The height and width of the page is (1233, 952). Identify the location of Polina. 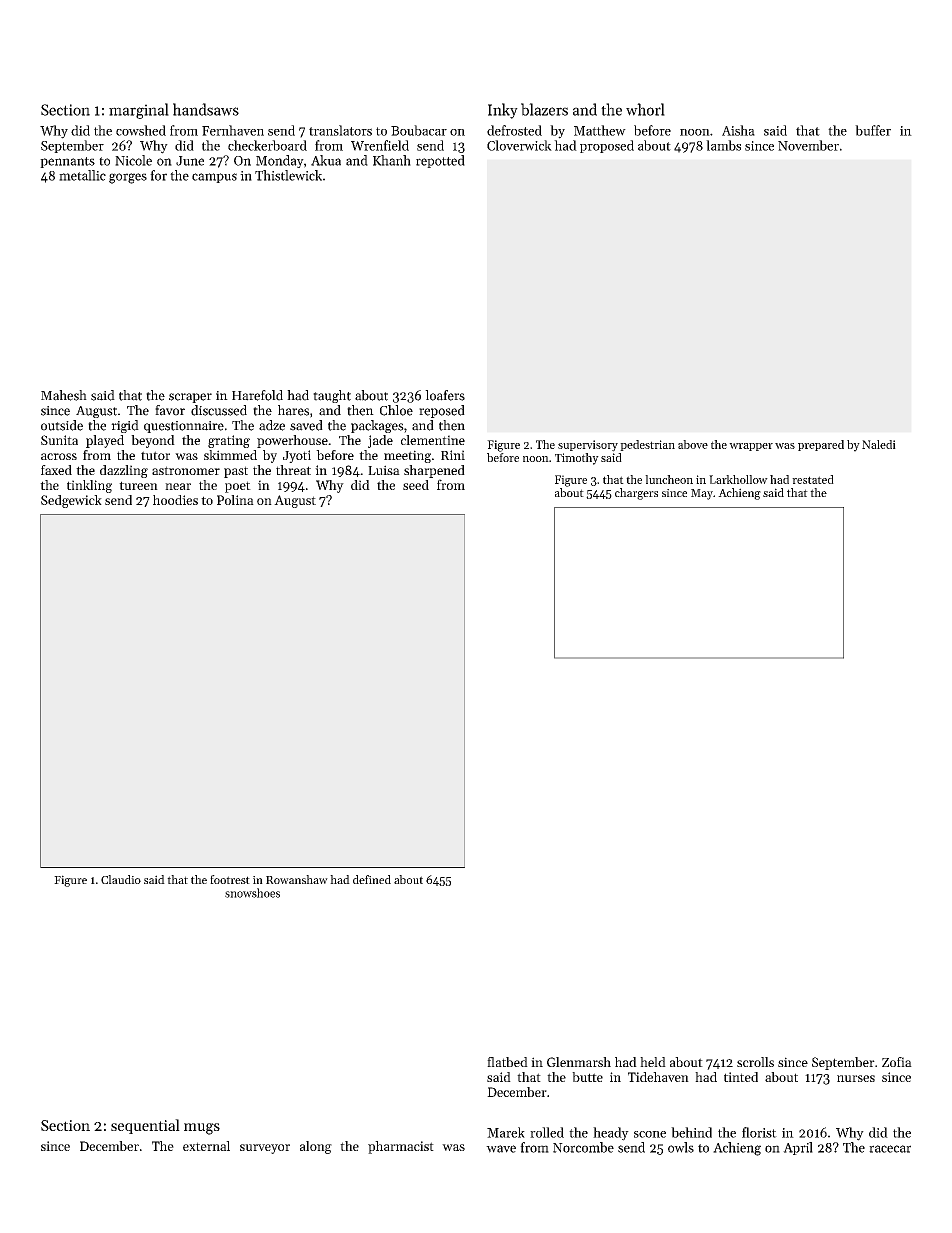
(235, 500).
